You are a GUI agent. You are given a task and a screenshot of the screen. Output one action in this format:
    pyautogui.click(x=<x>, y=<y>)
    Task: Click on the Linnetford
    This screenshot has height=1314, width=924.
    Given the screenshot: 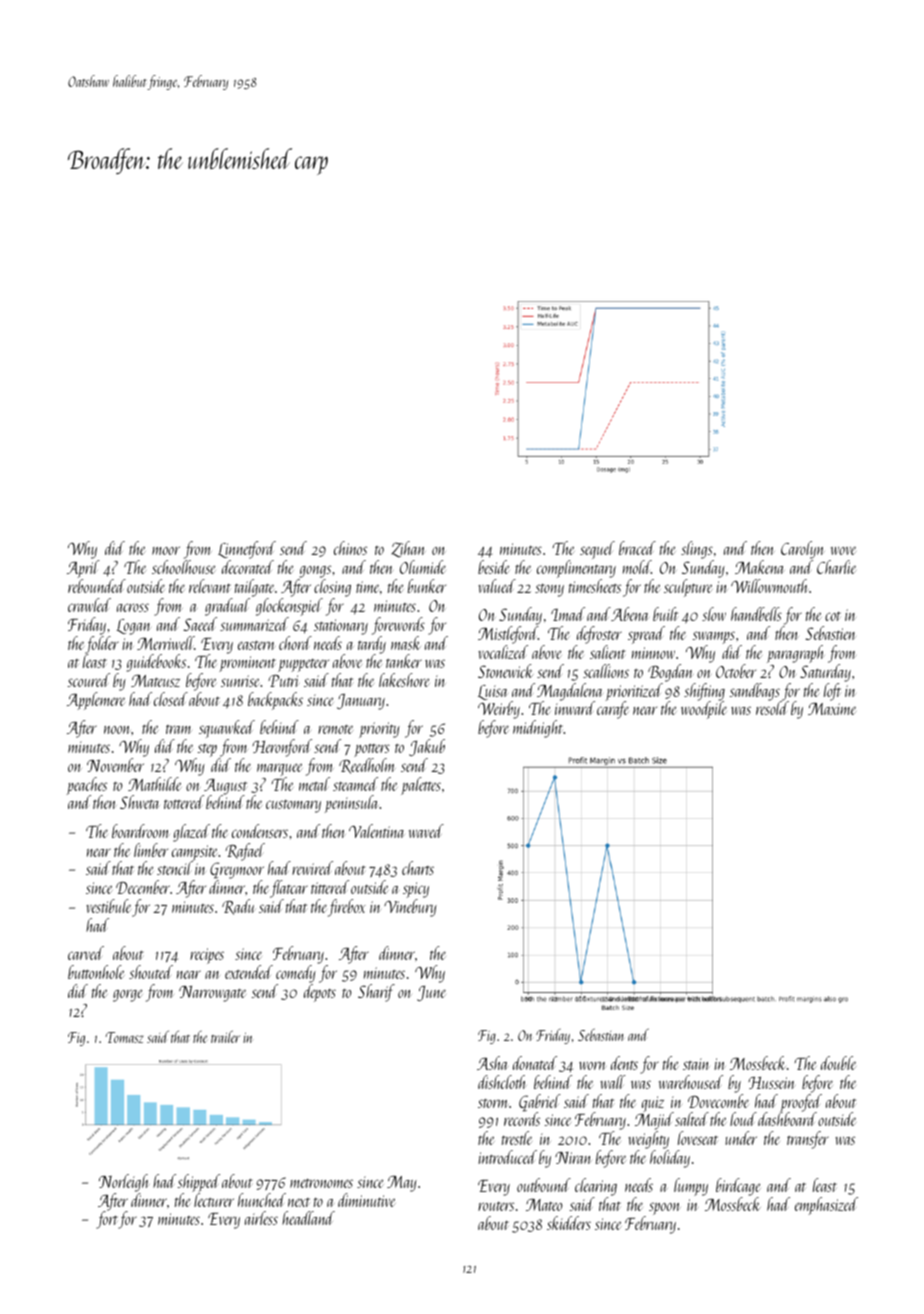 What is the action you would take?
    pyautogui.click(x=247, y=550)
